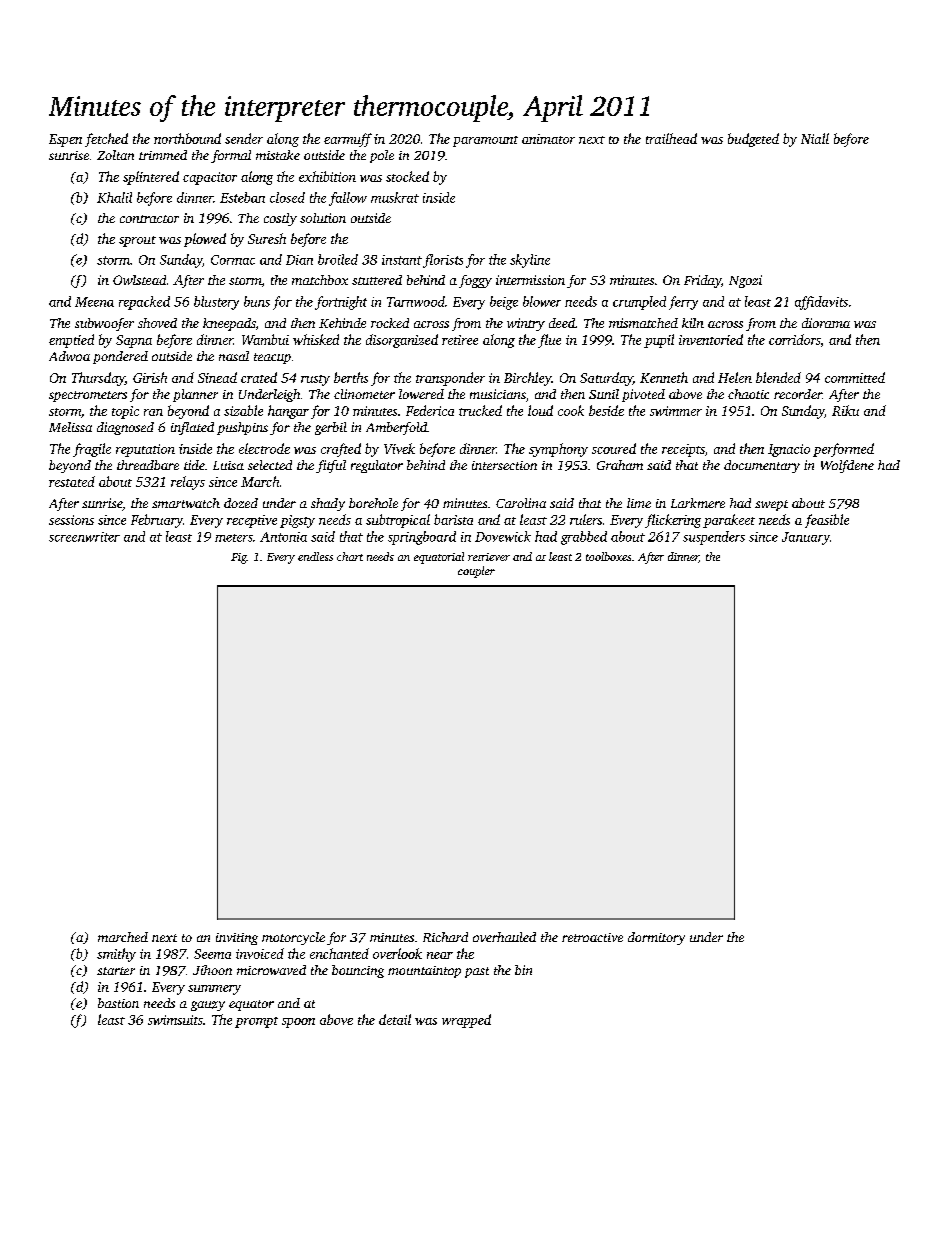 Image resolution: width=952 pixels, height=1233 pixels. I want to click on florists, so click(443, 261).
